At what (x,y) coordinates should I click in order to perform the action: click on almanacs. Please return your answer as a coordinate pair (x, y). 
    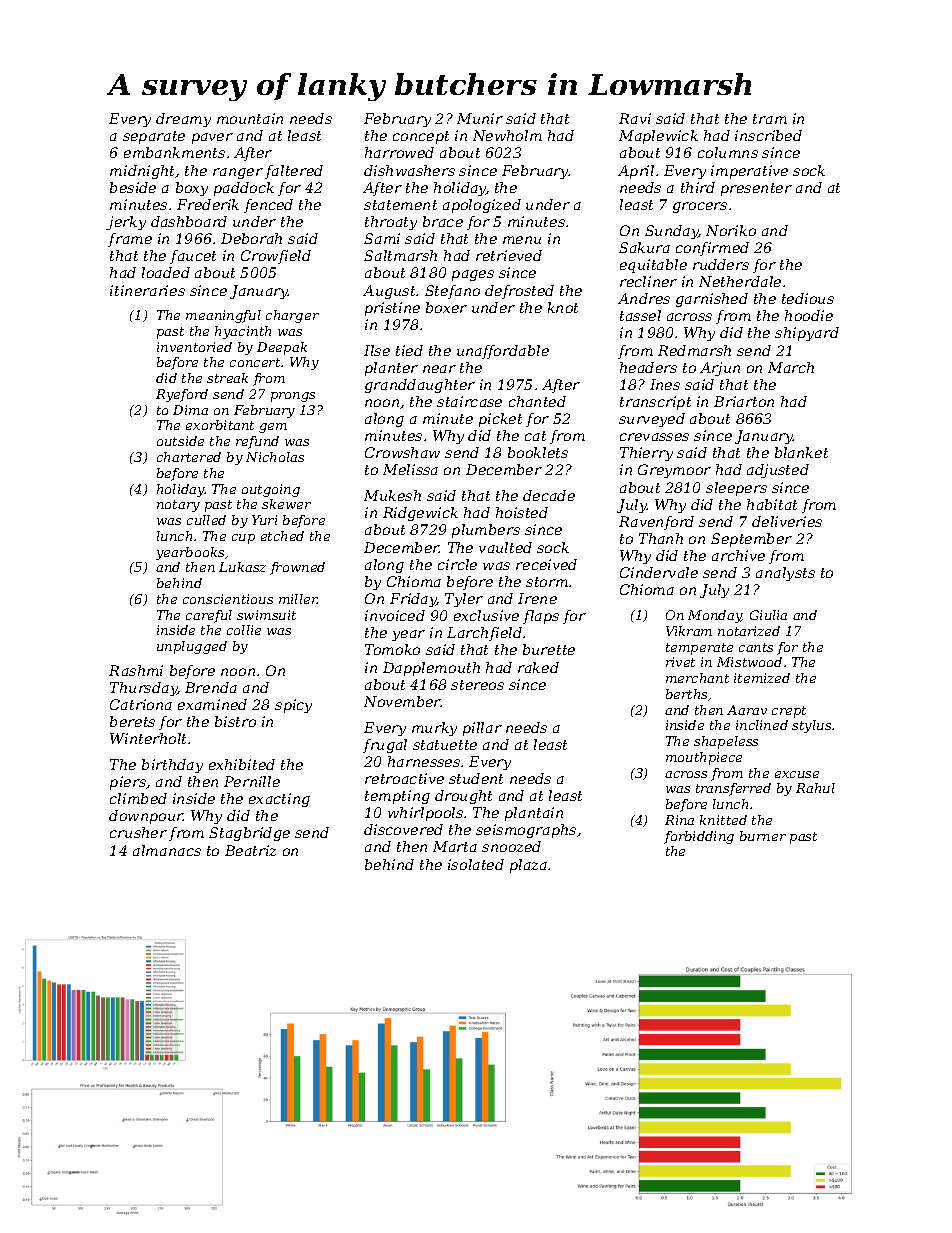
    Looking at the image, I should click on (167, 850).
